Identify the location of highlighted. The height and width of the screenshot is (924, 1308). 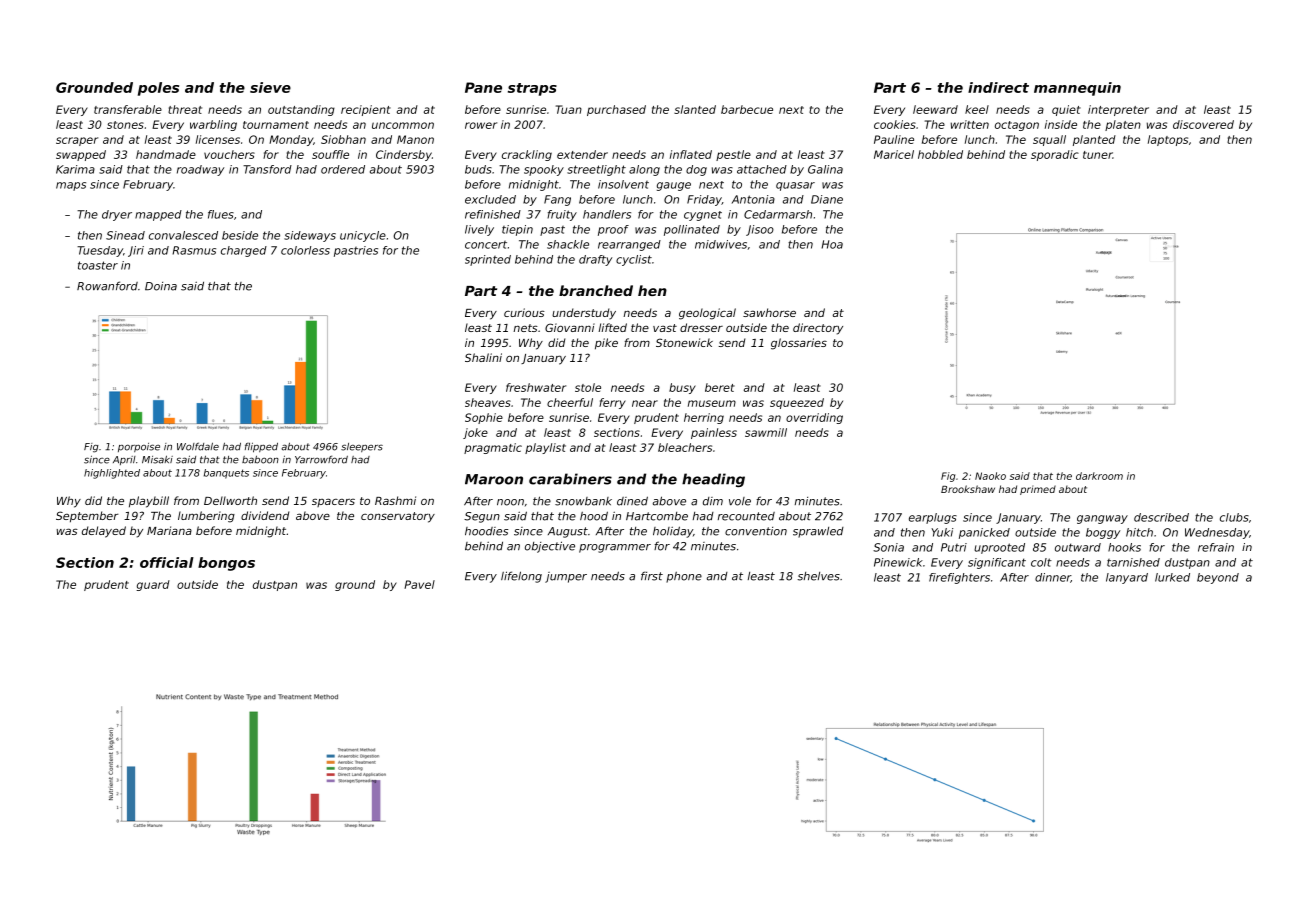
(112, 474).
